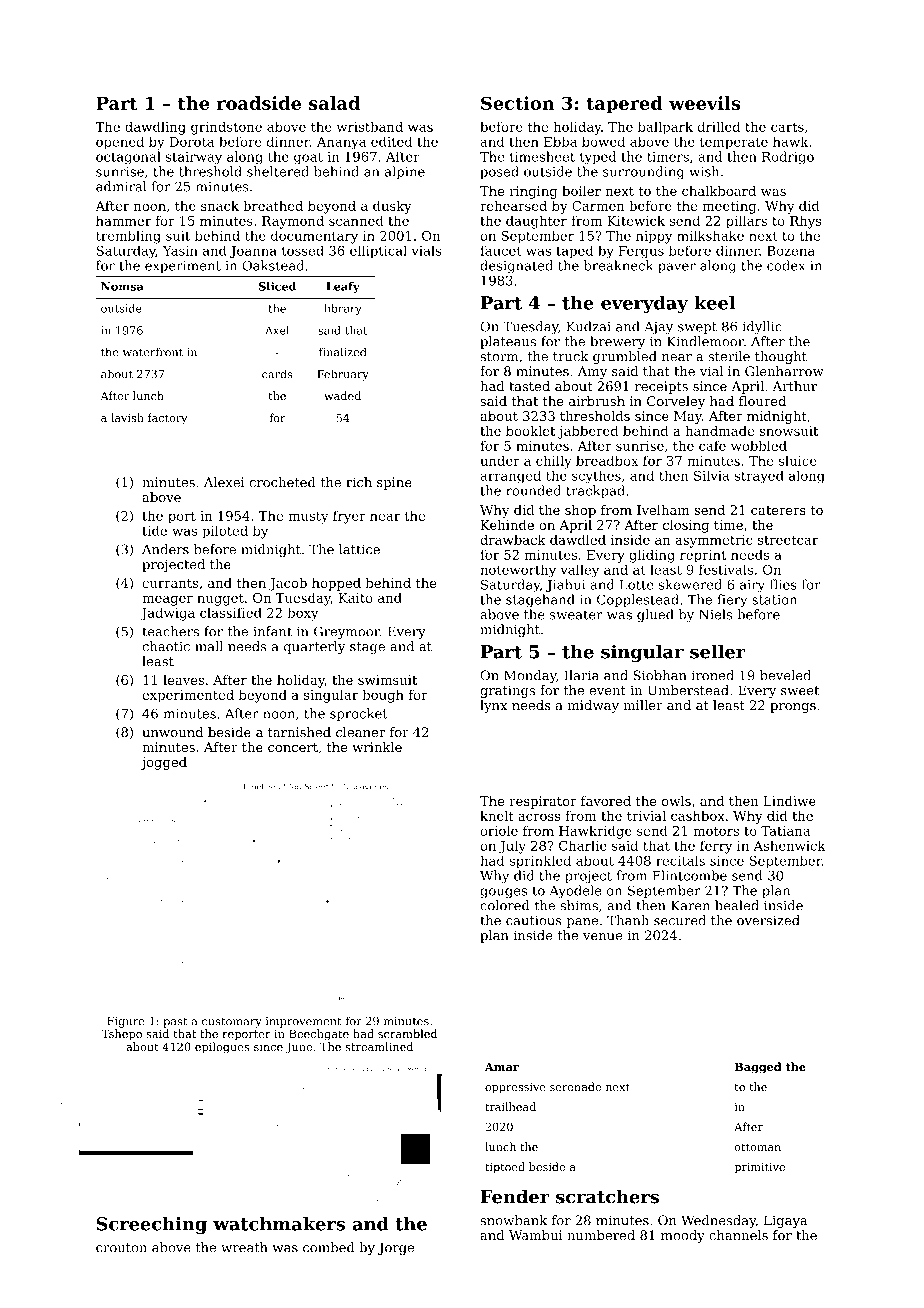 Image resolution: width=924 pixels, height=1308 pixels. I want to click on Beechgate, so click(319, 1035).
